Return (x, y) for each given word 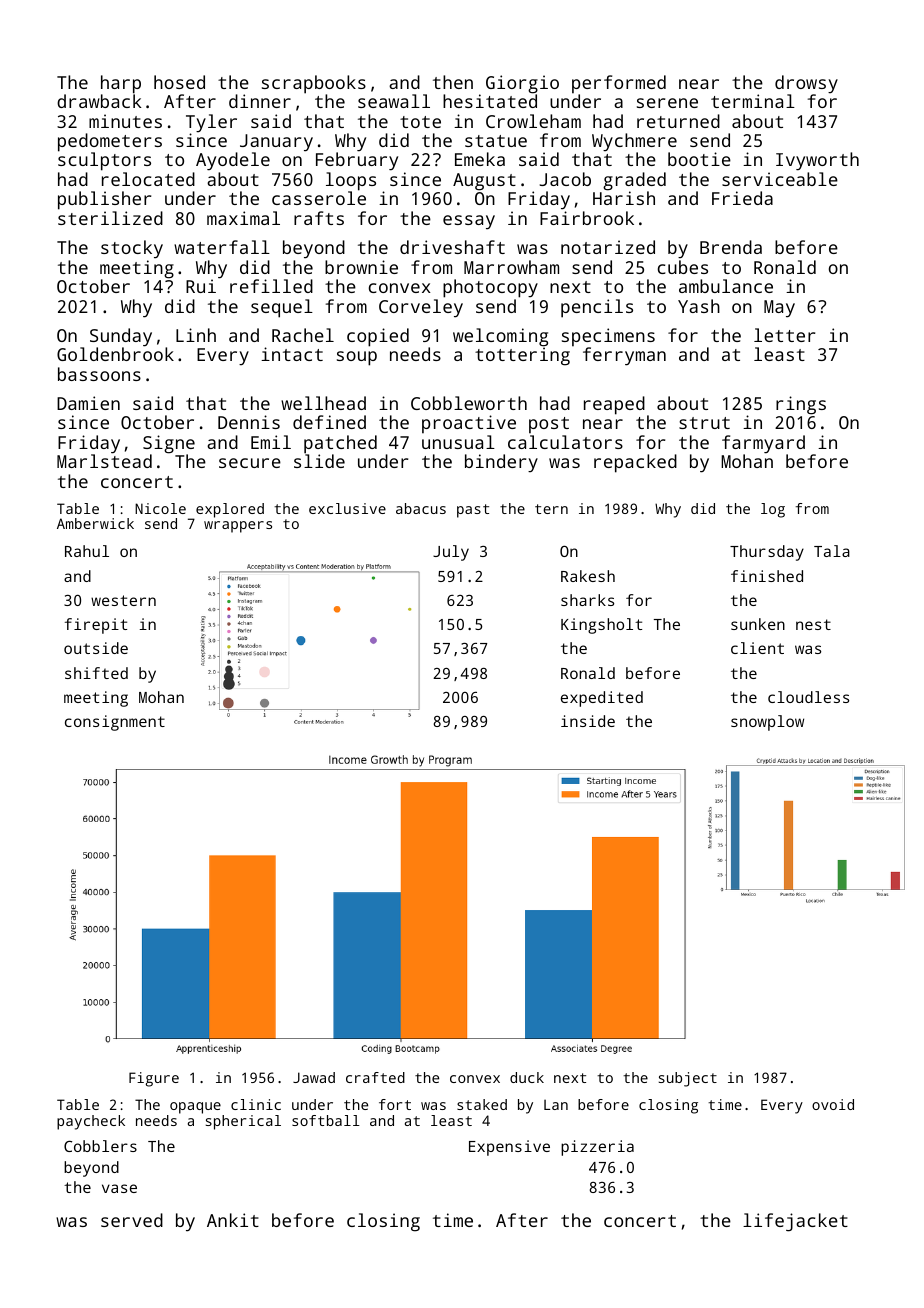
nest (813, 624)
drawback (99, 101)
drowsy (806, 84)
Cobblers (100, 1146)
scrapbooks (314, 84)
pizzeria (597, 1148)
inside (588, 721)
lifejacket (795, 1222)
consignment (115, 723)
